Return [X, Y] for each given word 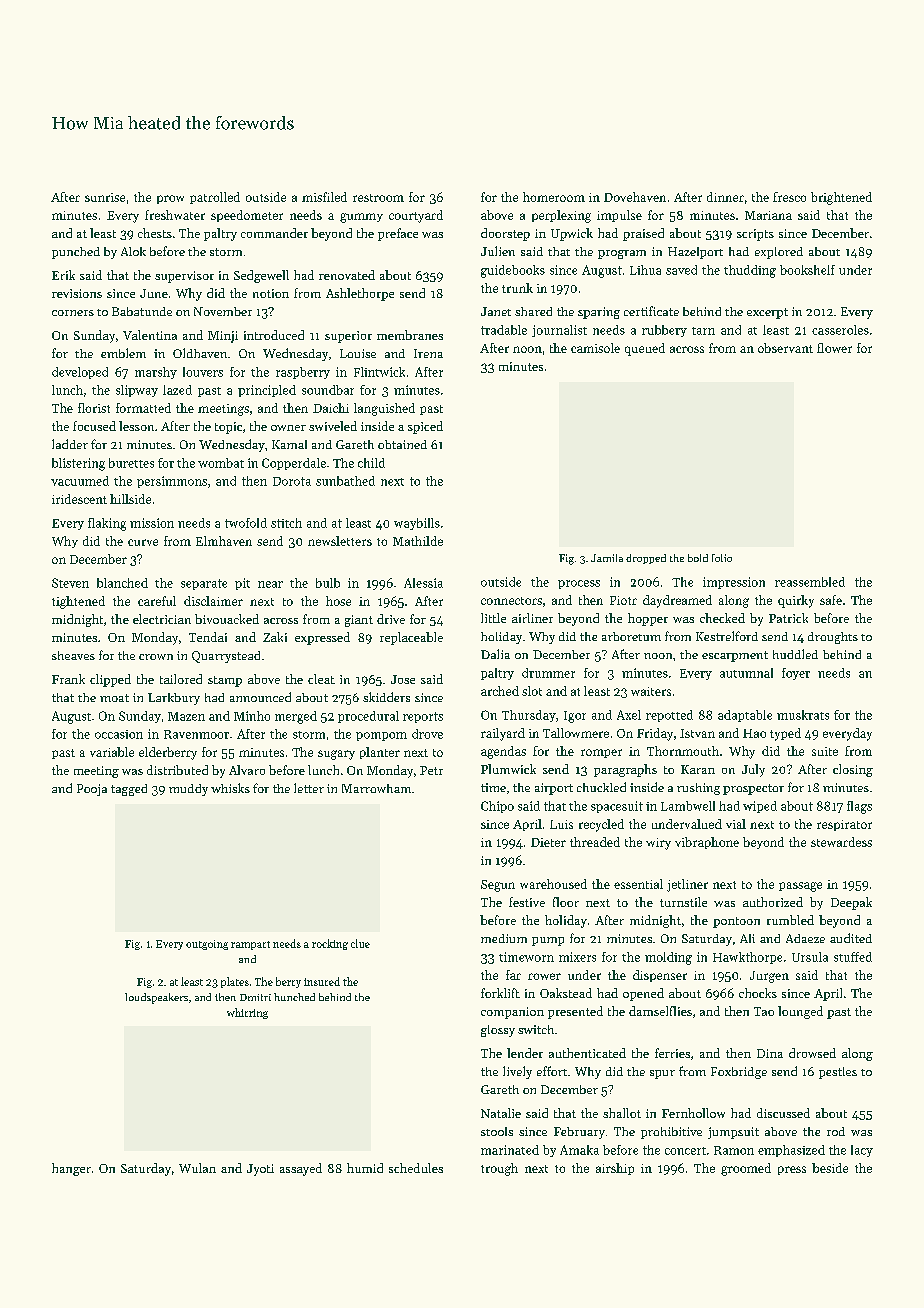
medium [504, 938]
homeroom [554, 197]
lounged [800, 1012]
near [270, 584]
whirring [247, 1013]
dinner [725, 197]
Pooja [92, 790]
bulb [328, 583]
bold [698, 558]
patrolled [215, 198]
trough [499, 1169]
